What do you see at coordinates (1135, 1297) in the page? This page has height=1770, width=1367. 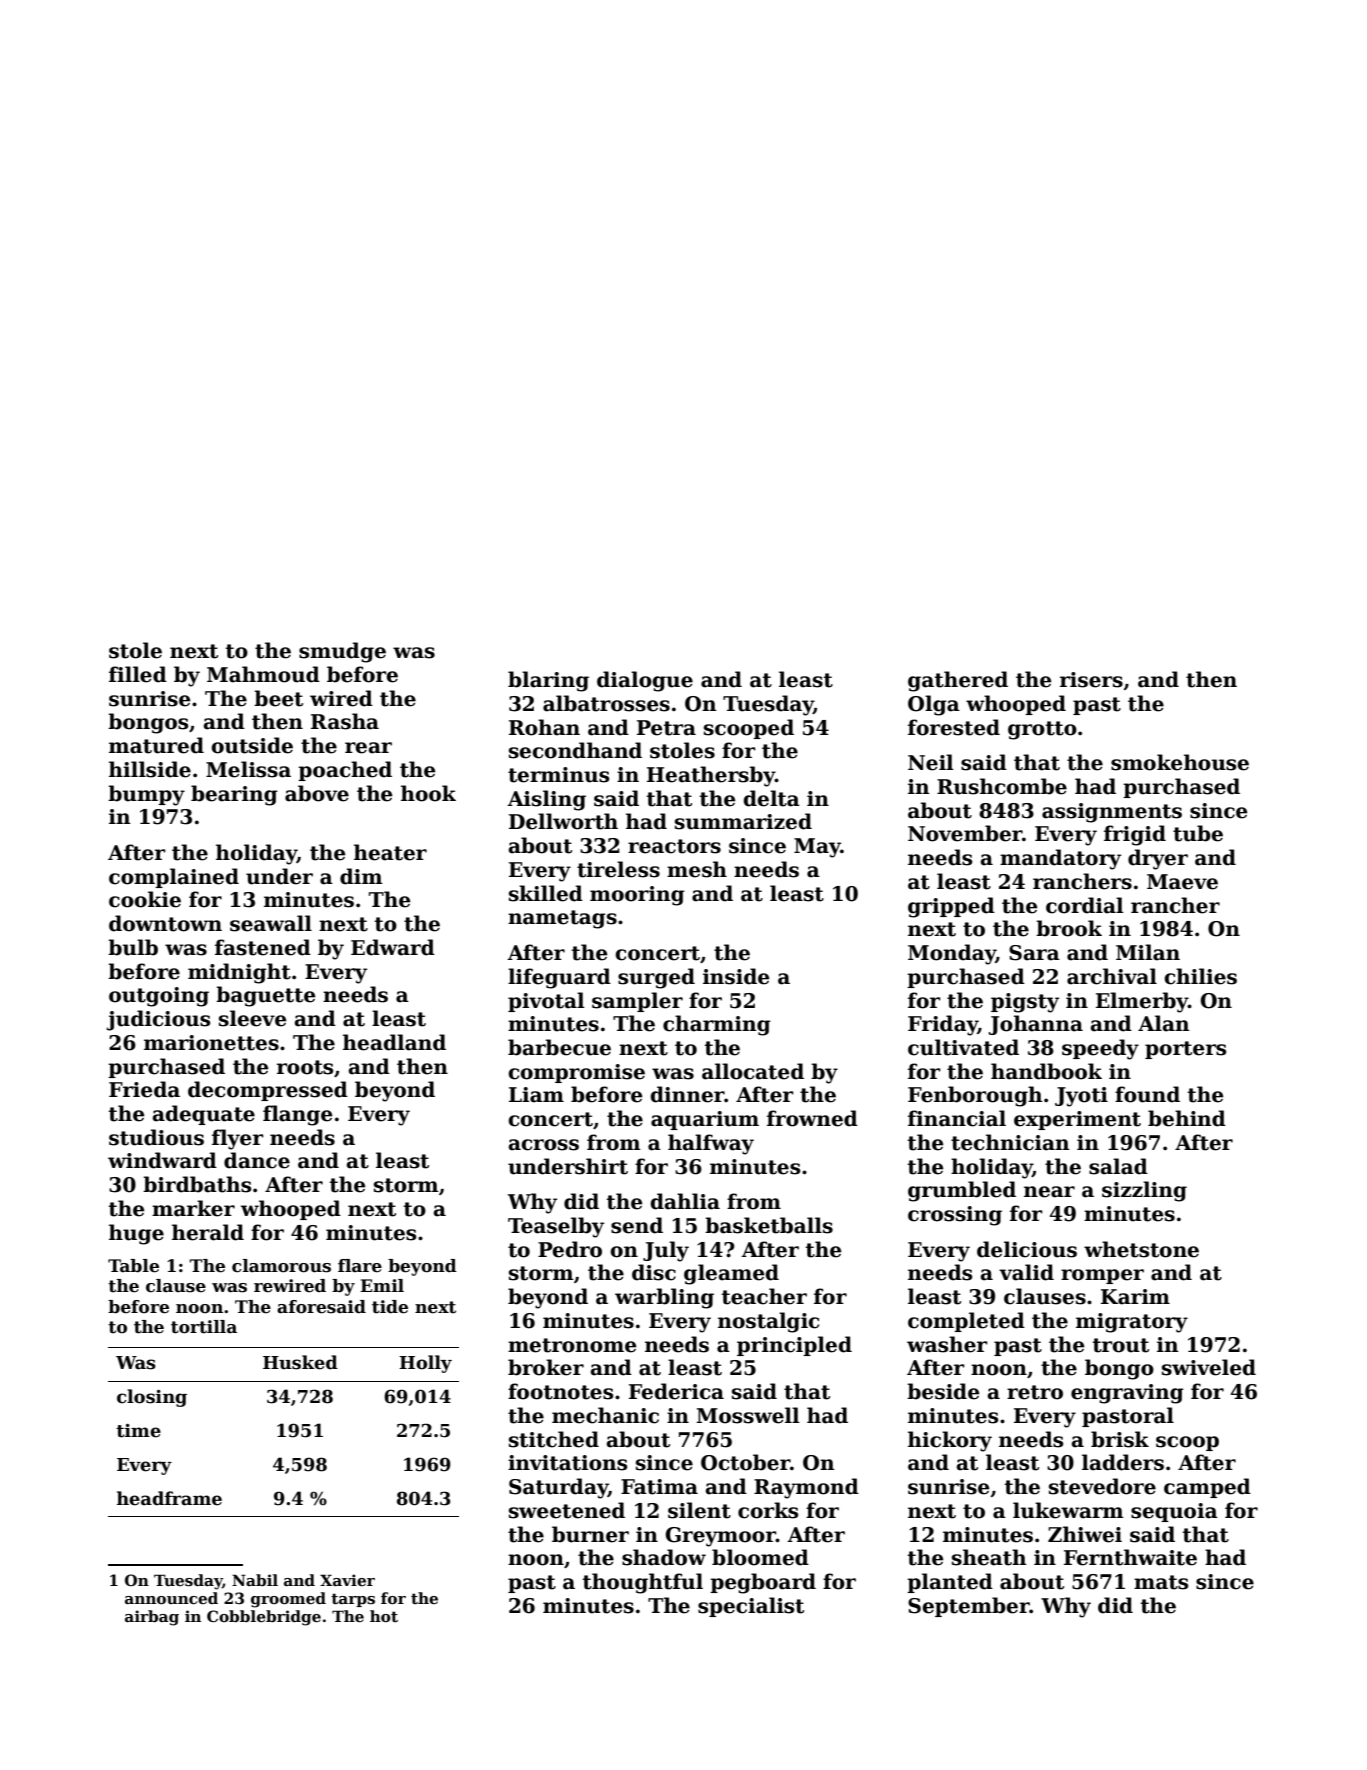 I see `Karim` at bounding box center [1135, 1297].
